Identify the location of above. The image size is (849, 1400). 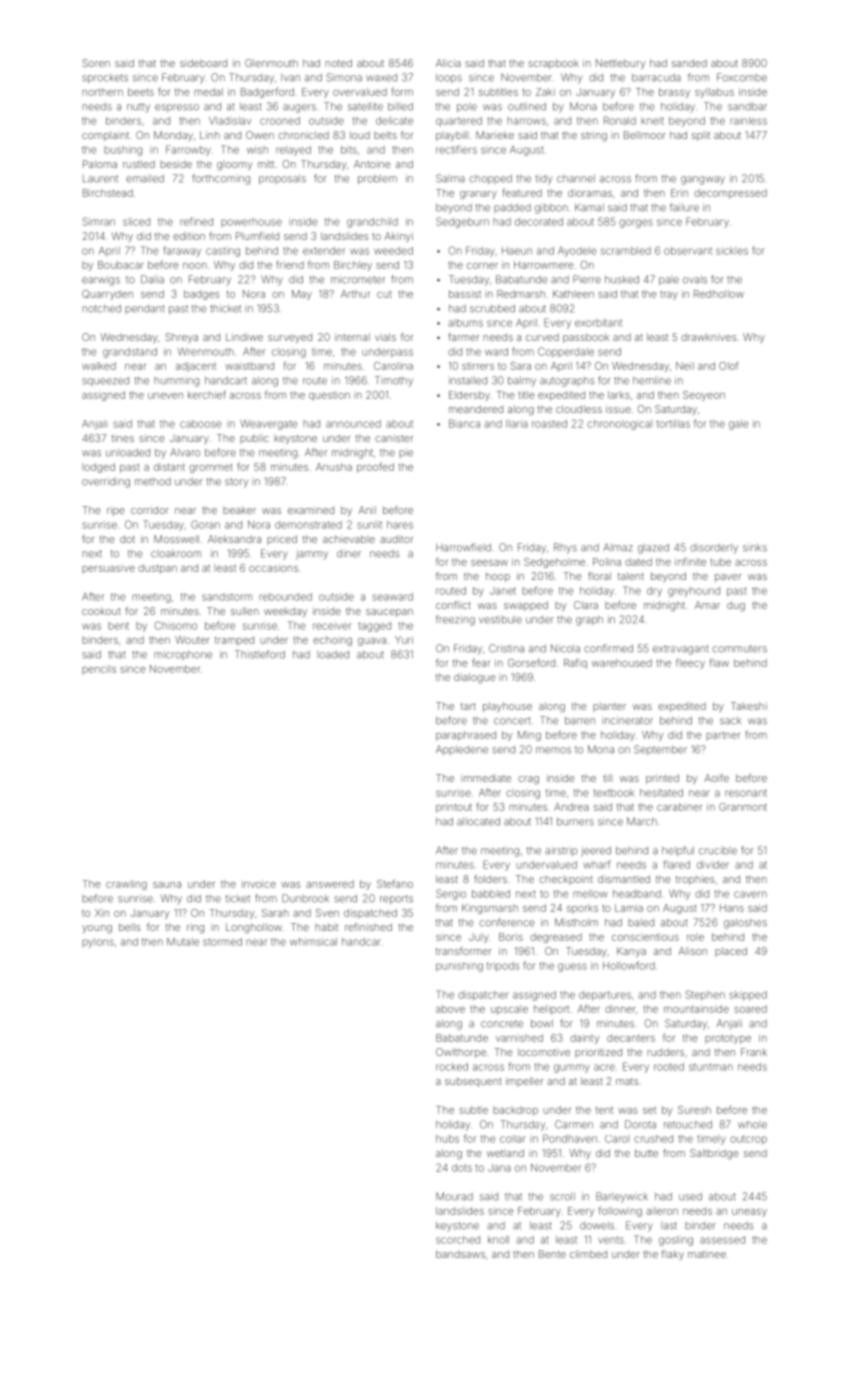
(450, 1009).
